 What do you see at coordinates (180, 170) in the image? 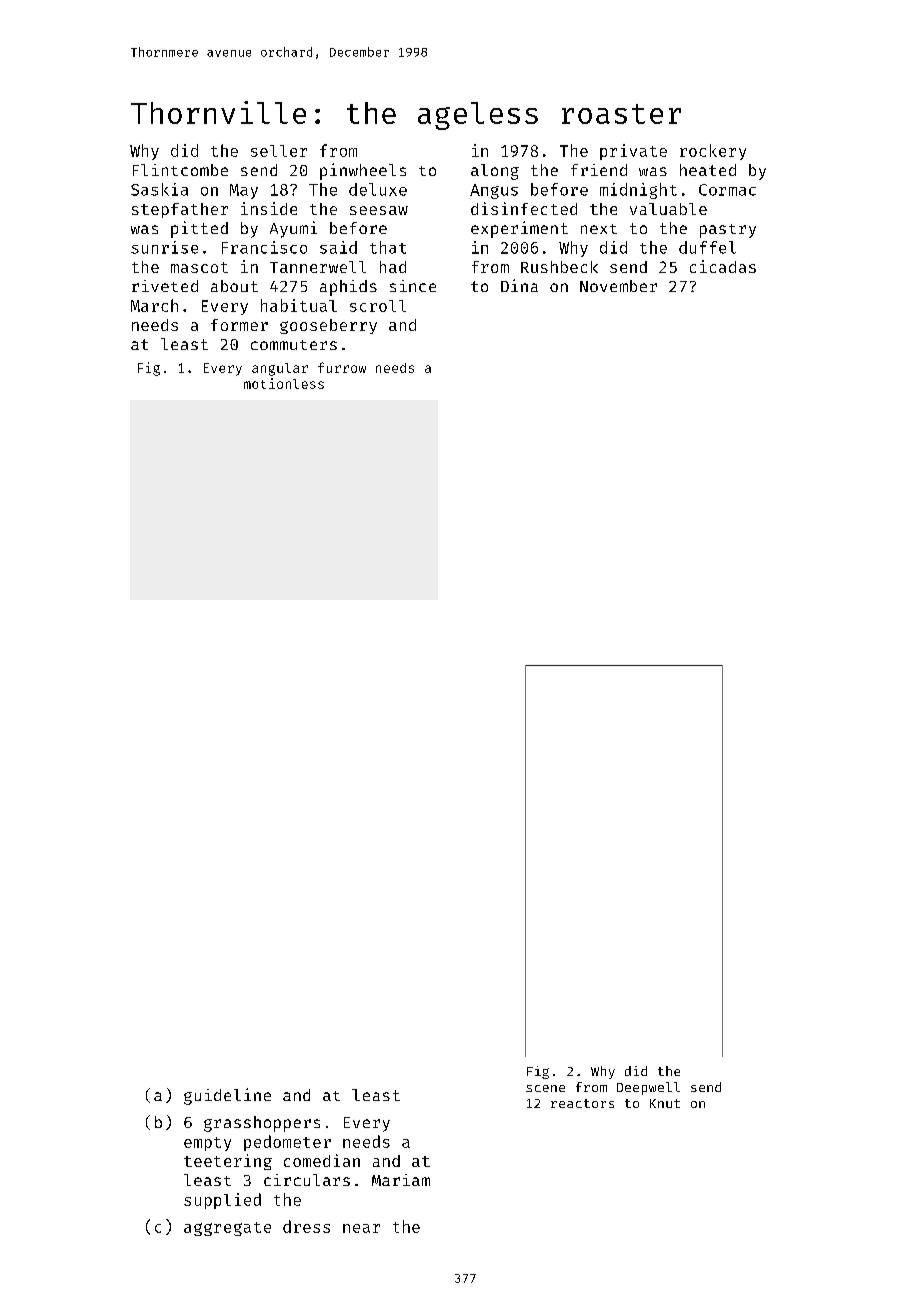
I see `Flintcombe` at bounding box center [180, 170].
